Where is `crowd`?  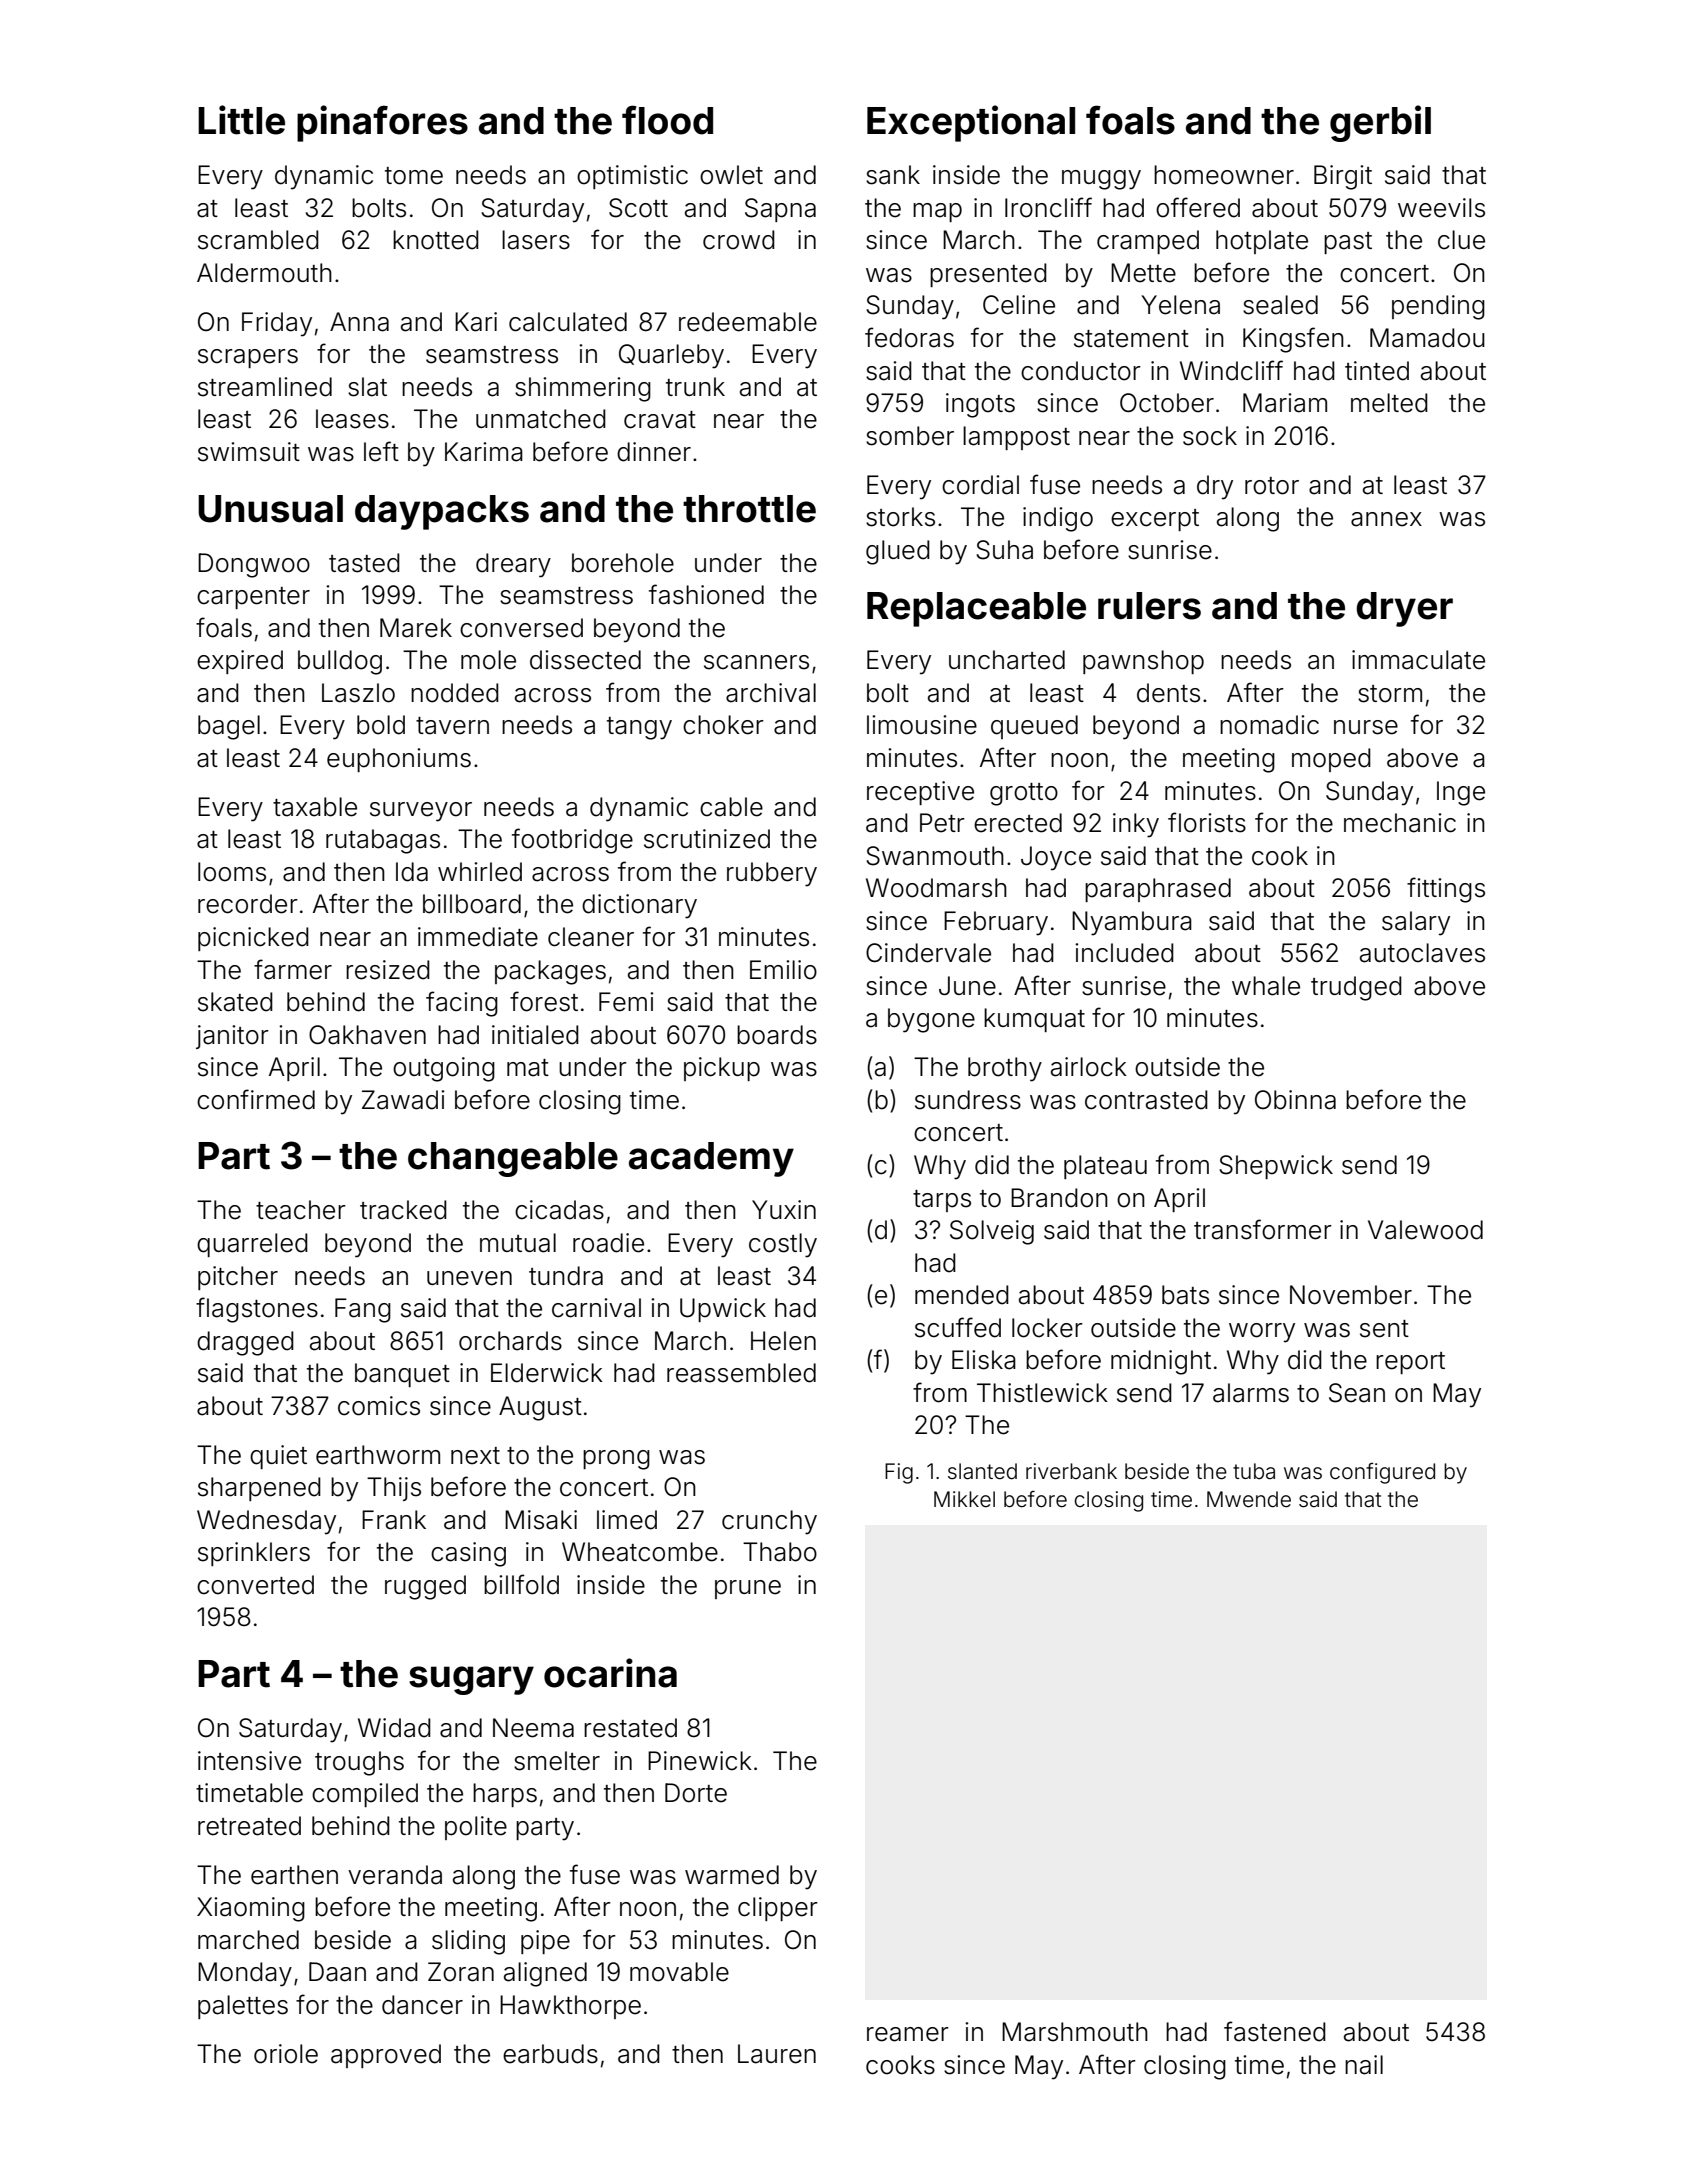 crowd is located at coordinates (739, 240).
